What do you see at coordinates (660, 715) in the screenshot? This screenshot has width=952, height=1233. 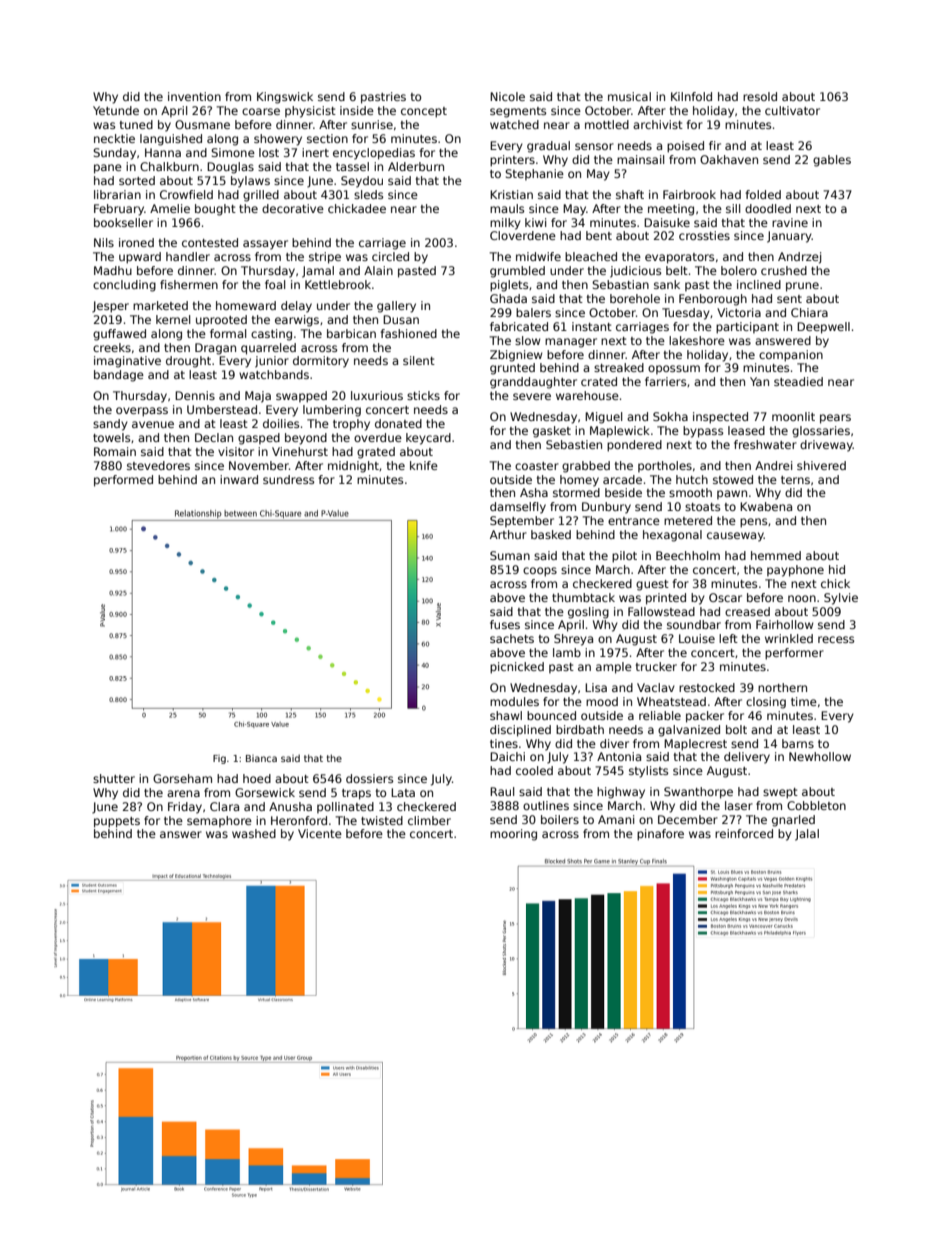 I see `reliable` at bounding box center [660, 715].
